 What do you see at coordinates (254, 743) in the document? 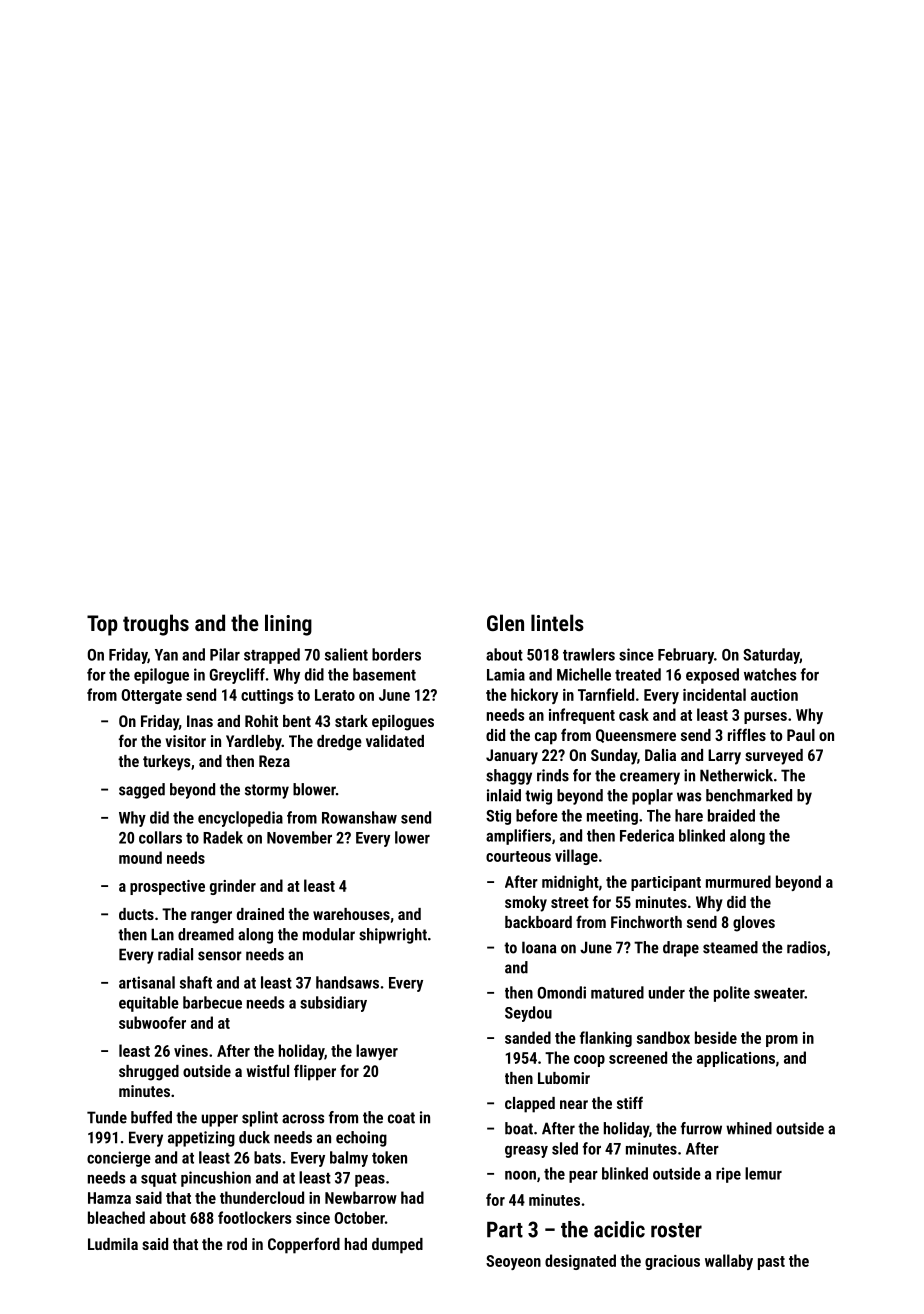
I see `Yardleby` at bounding box center [254, 743].
